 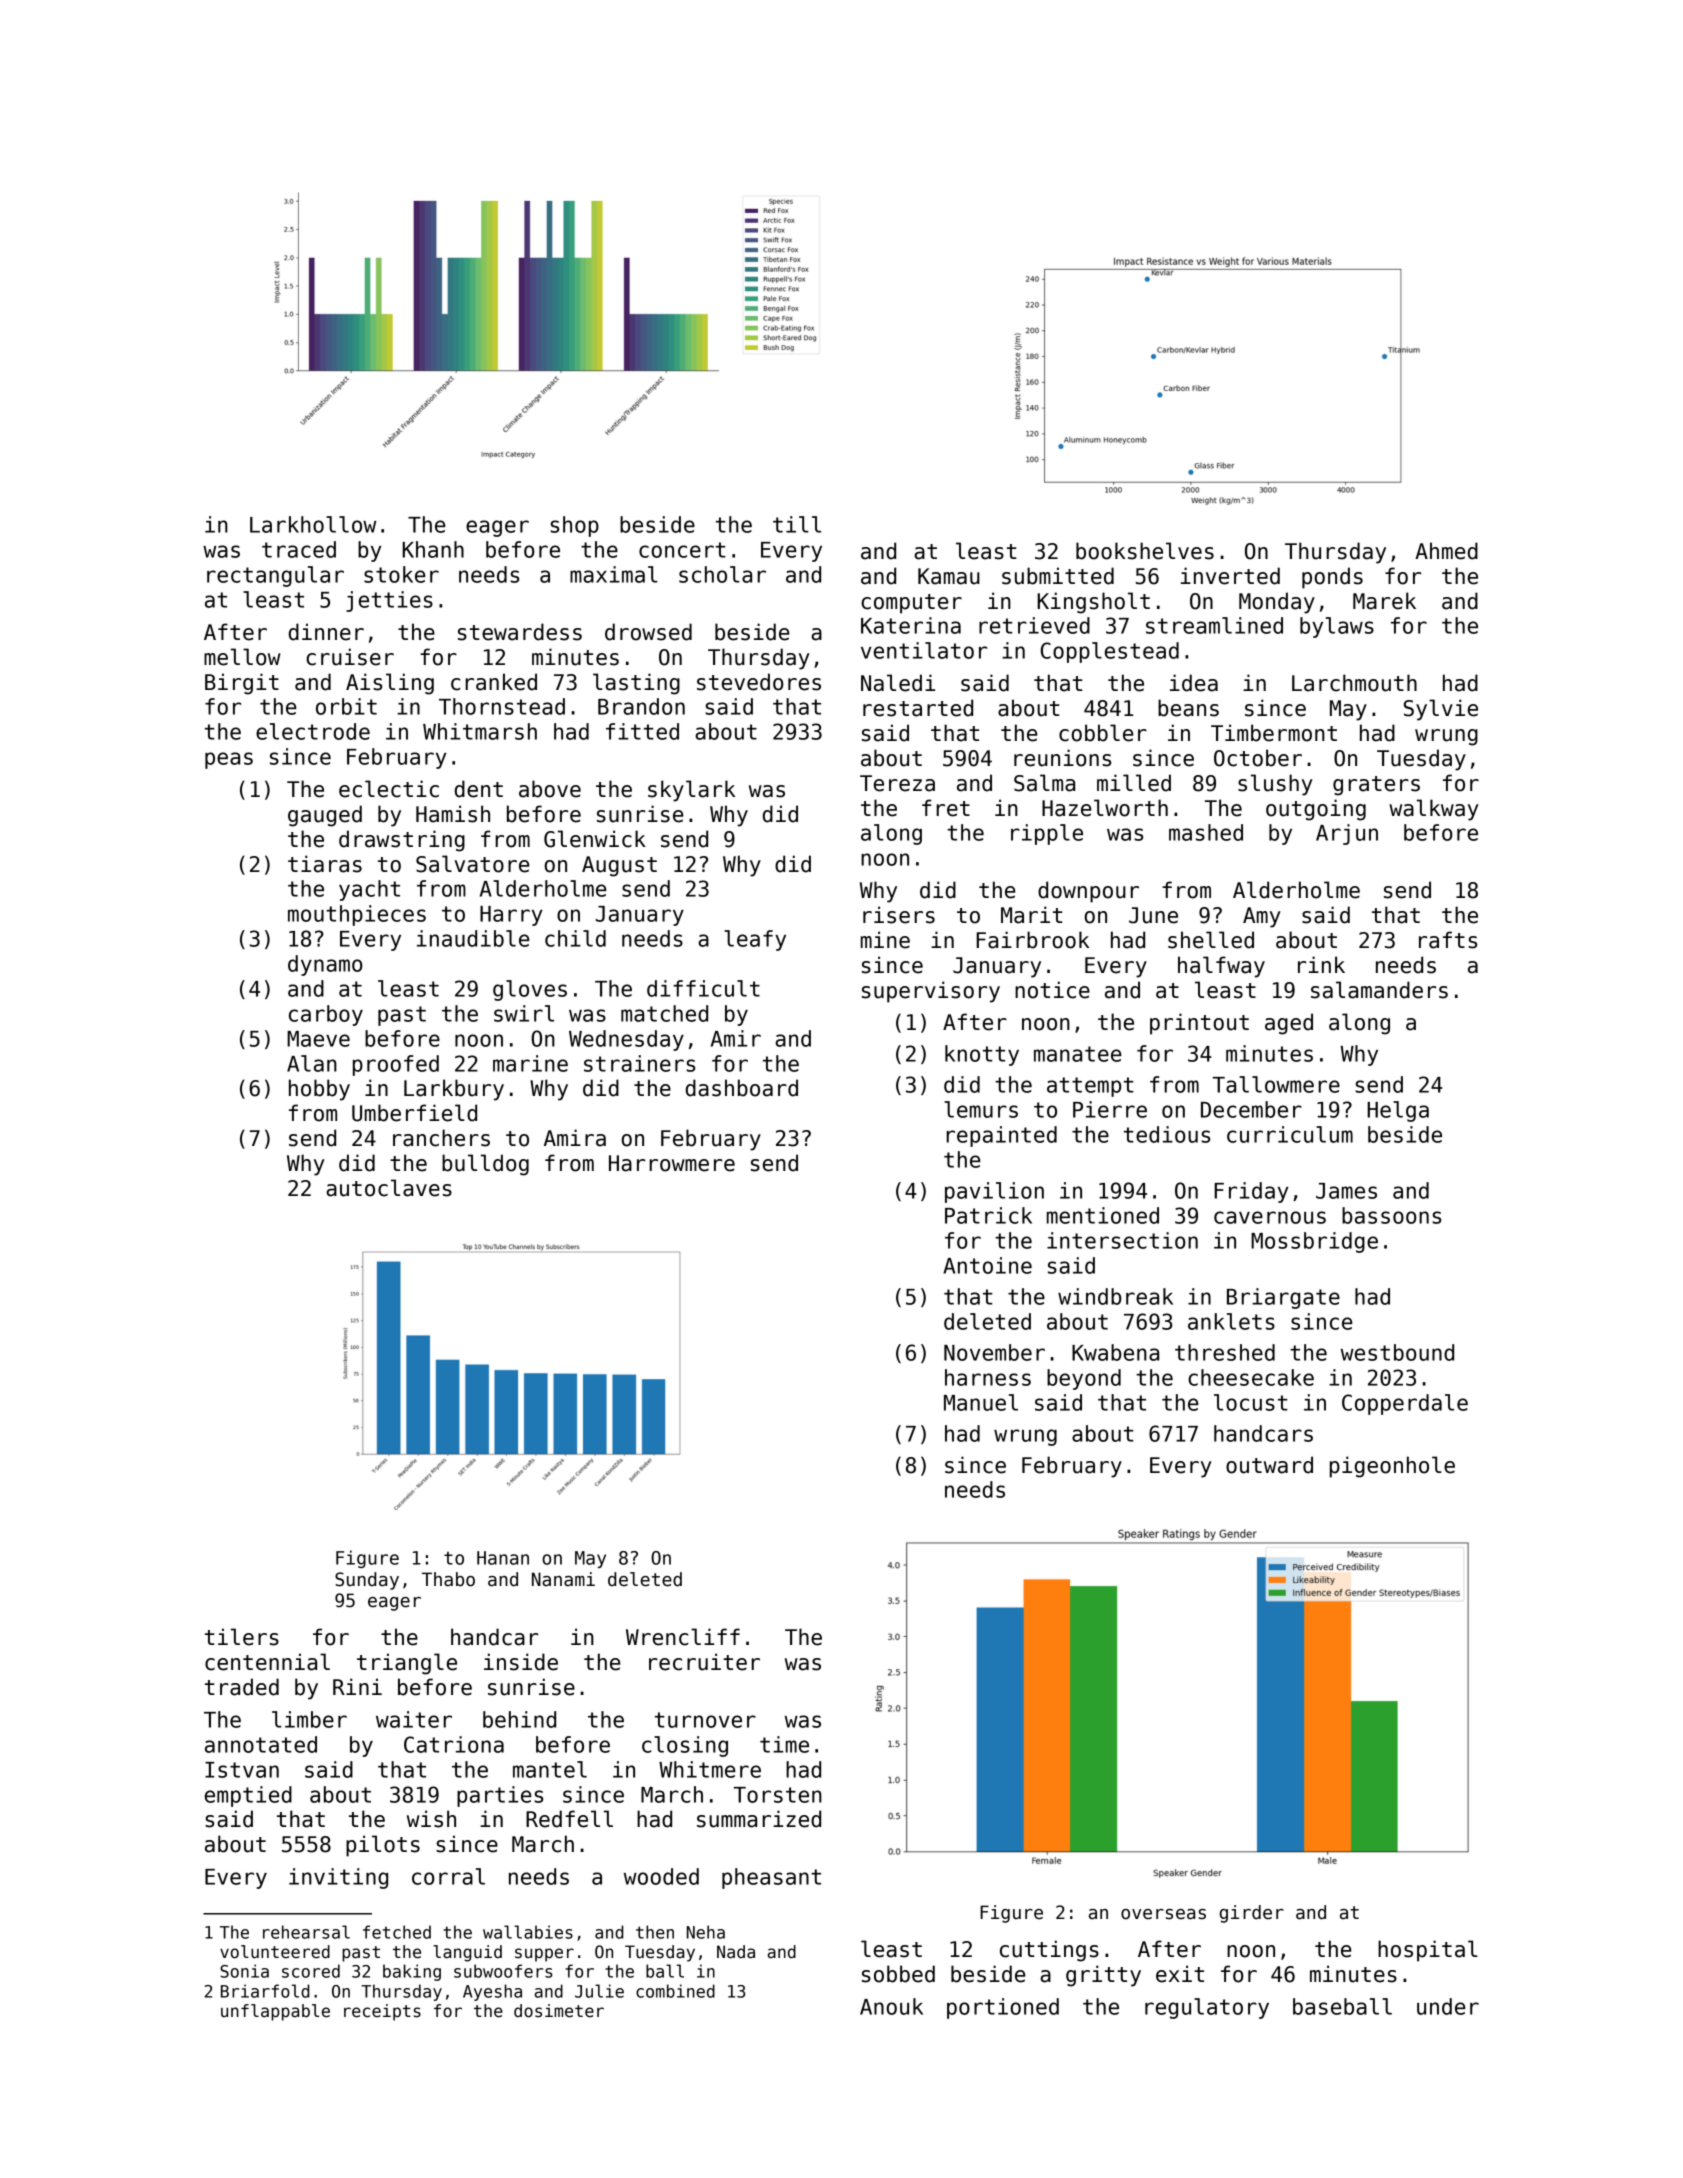 What do you see at coordinates (401, 574) in the image?
I see `stoker` at bounding box center [401, 574].
